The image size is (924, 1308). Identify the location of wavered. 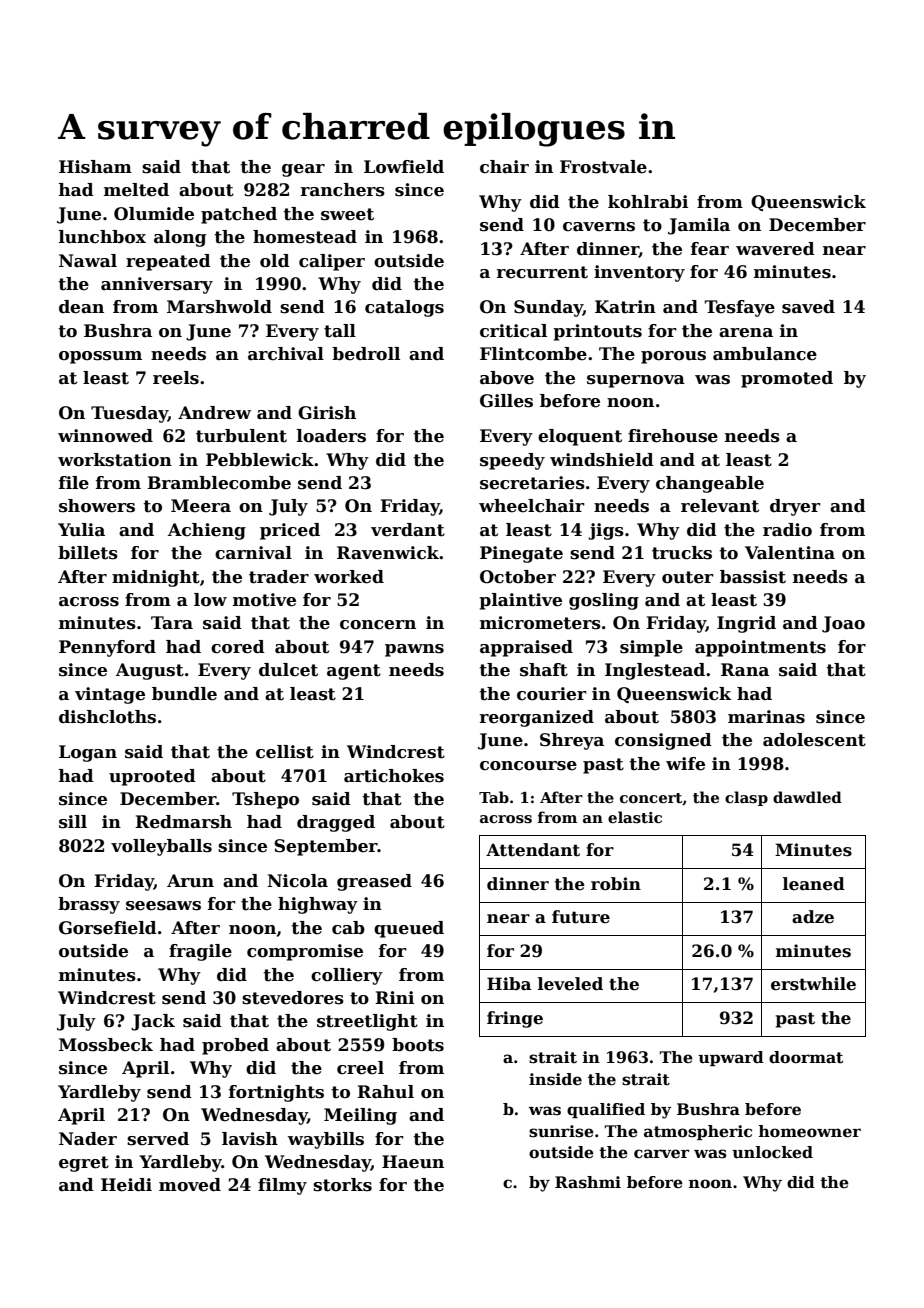
(775, 249).
